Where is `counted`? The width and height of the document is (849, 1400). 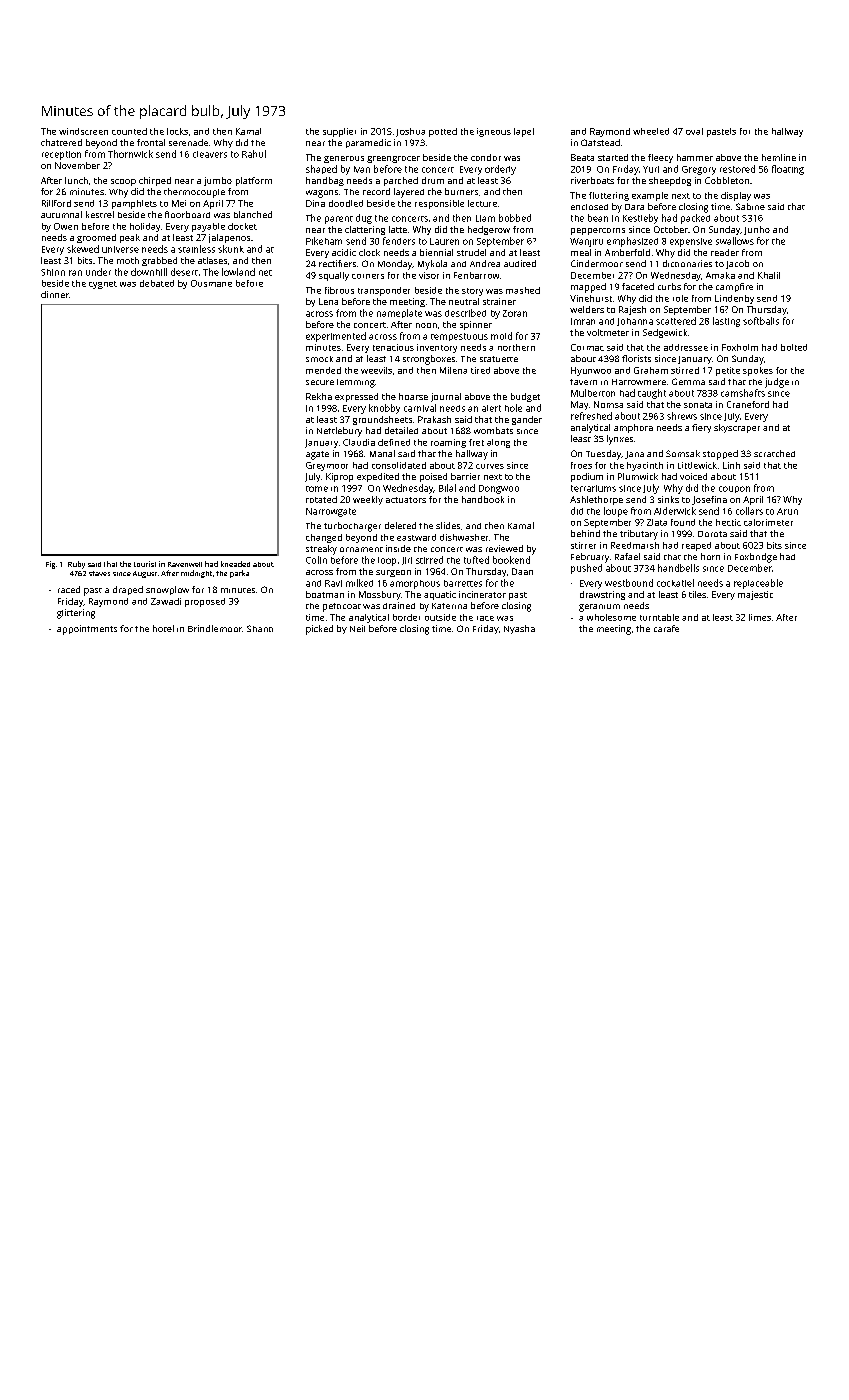
counted is located at coordinates (129, 131).
